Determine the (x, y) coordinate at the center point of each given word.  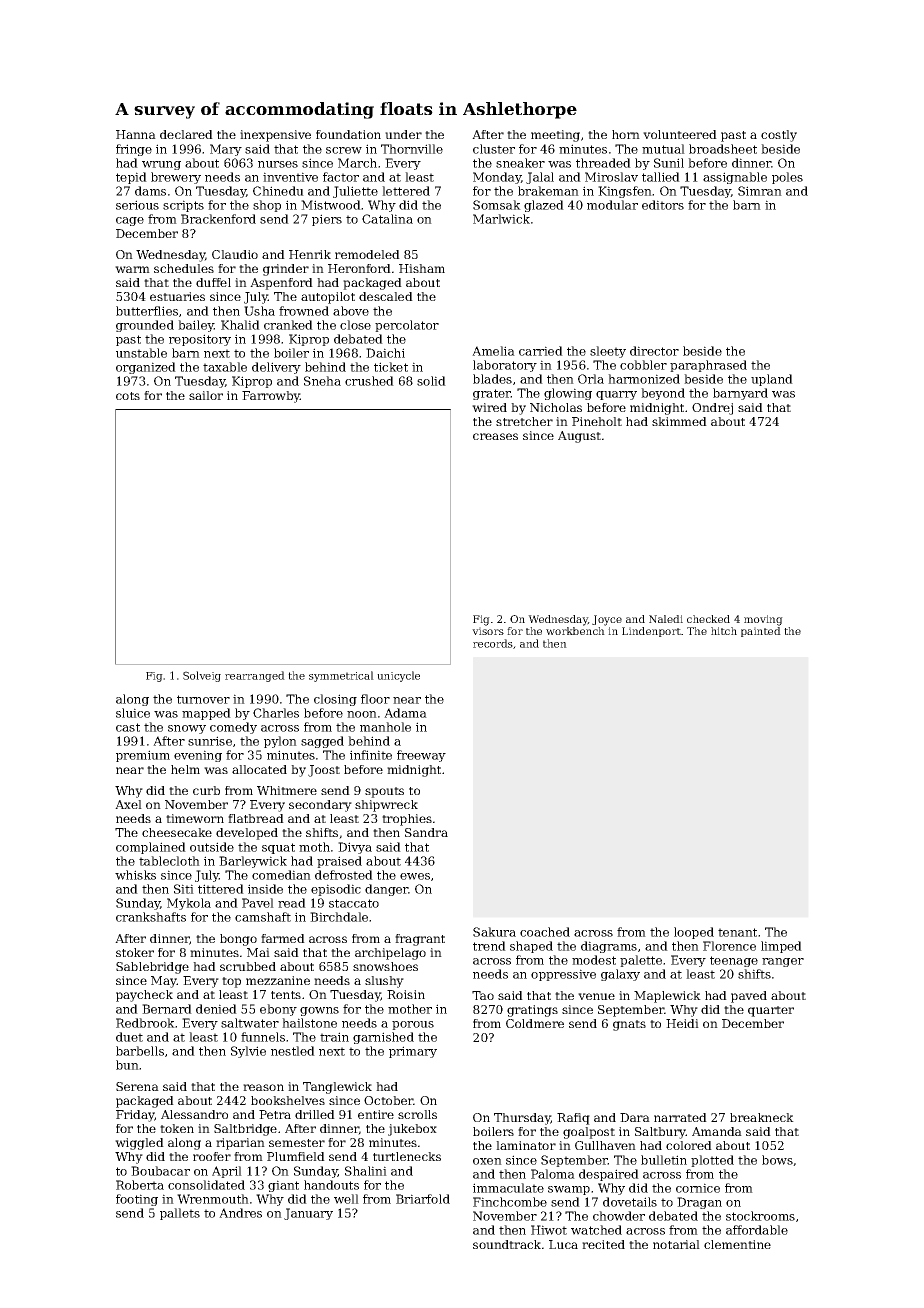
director (654, 351)
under (403, 134)
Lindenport (651, 632)
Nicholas (556, 407)
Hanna (136, 134)
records (493, 643)
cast (128, 727)
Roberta (140, 1185)
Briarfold (423, 1199)
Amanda (717, 1131)
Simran (760, 191)
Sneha (322, 381)
